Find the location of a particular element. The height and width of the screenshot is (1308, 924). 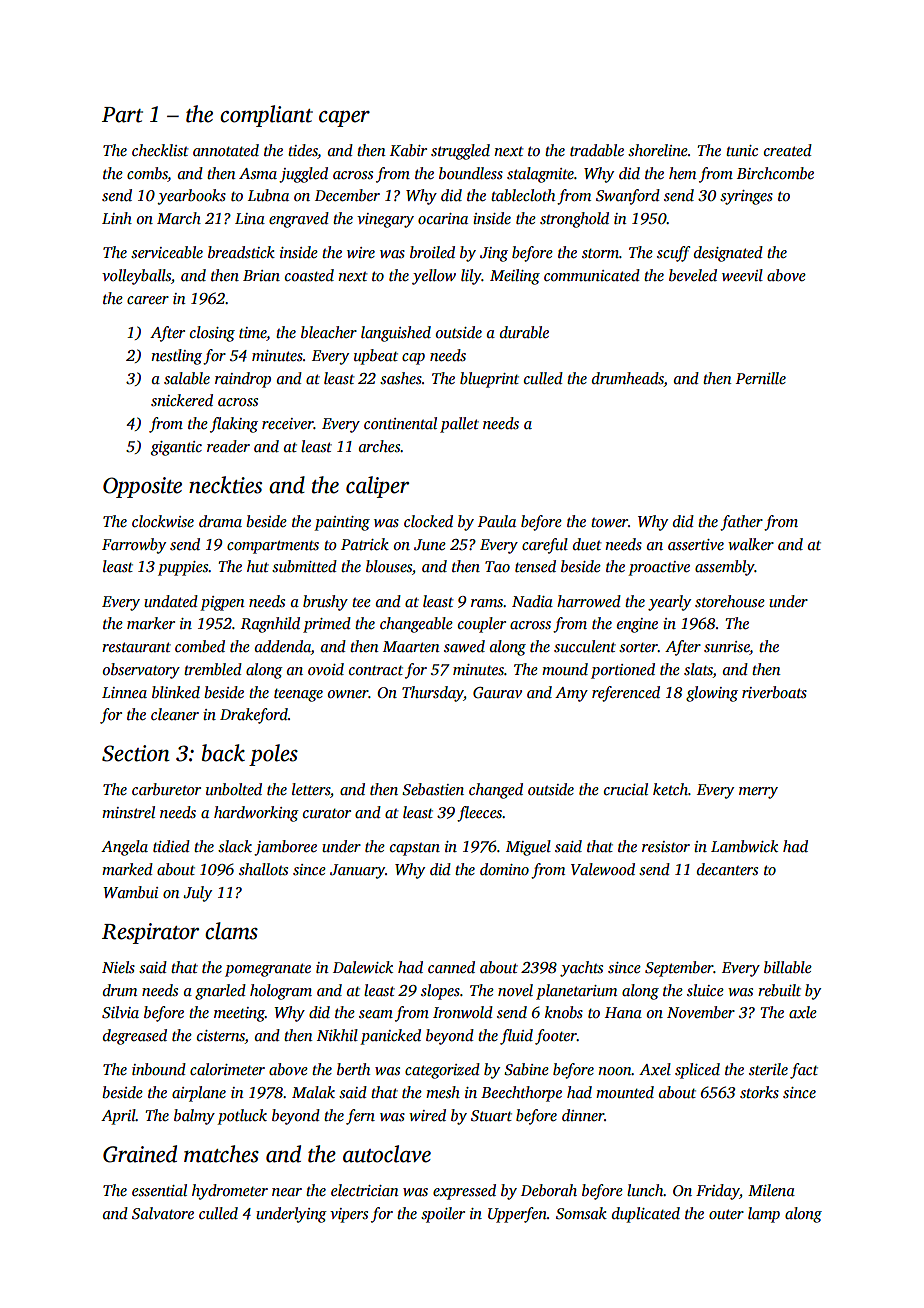

portioned is located at coordinates (623, 671).
